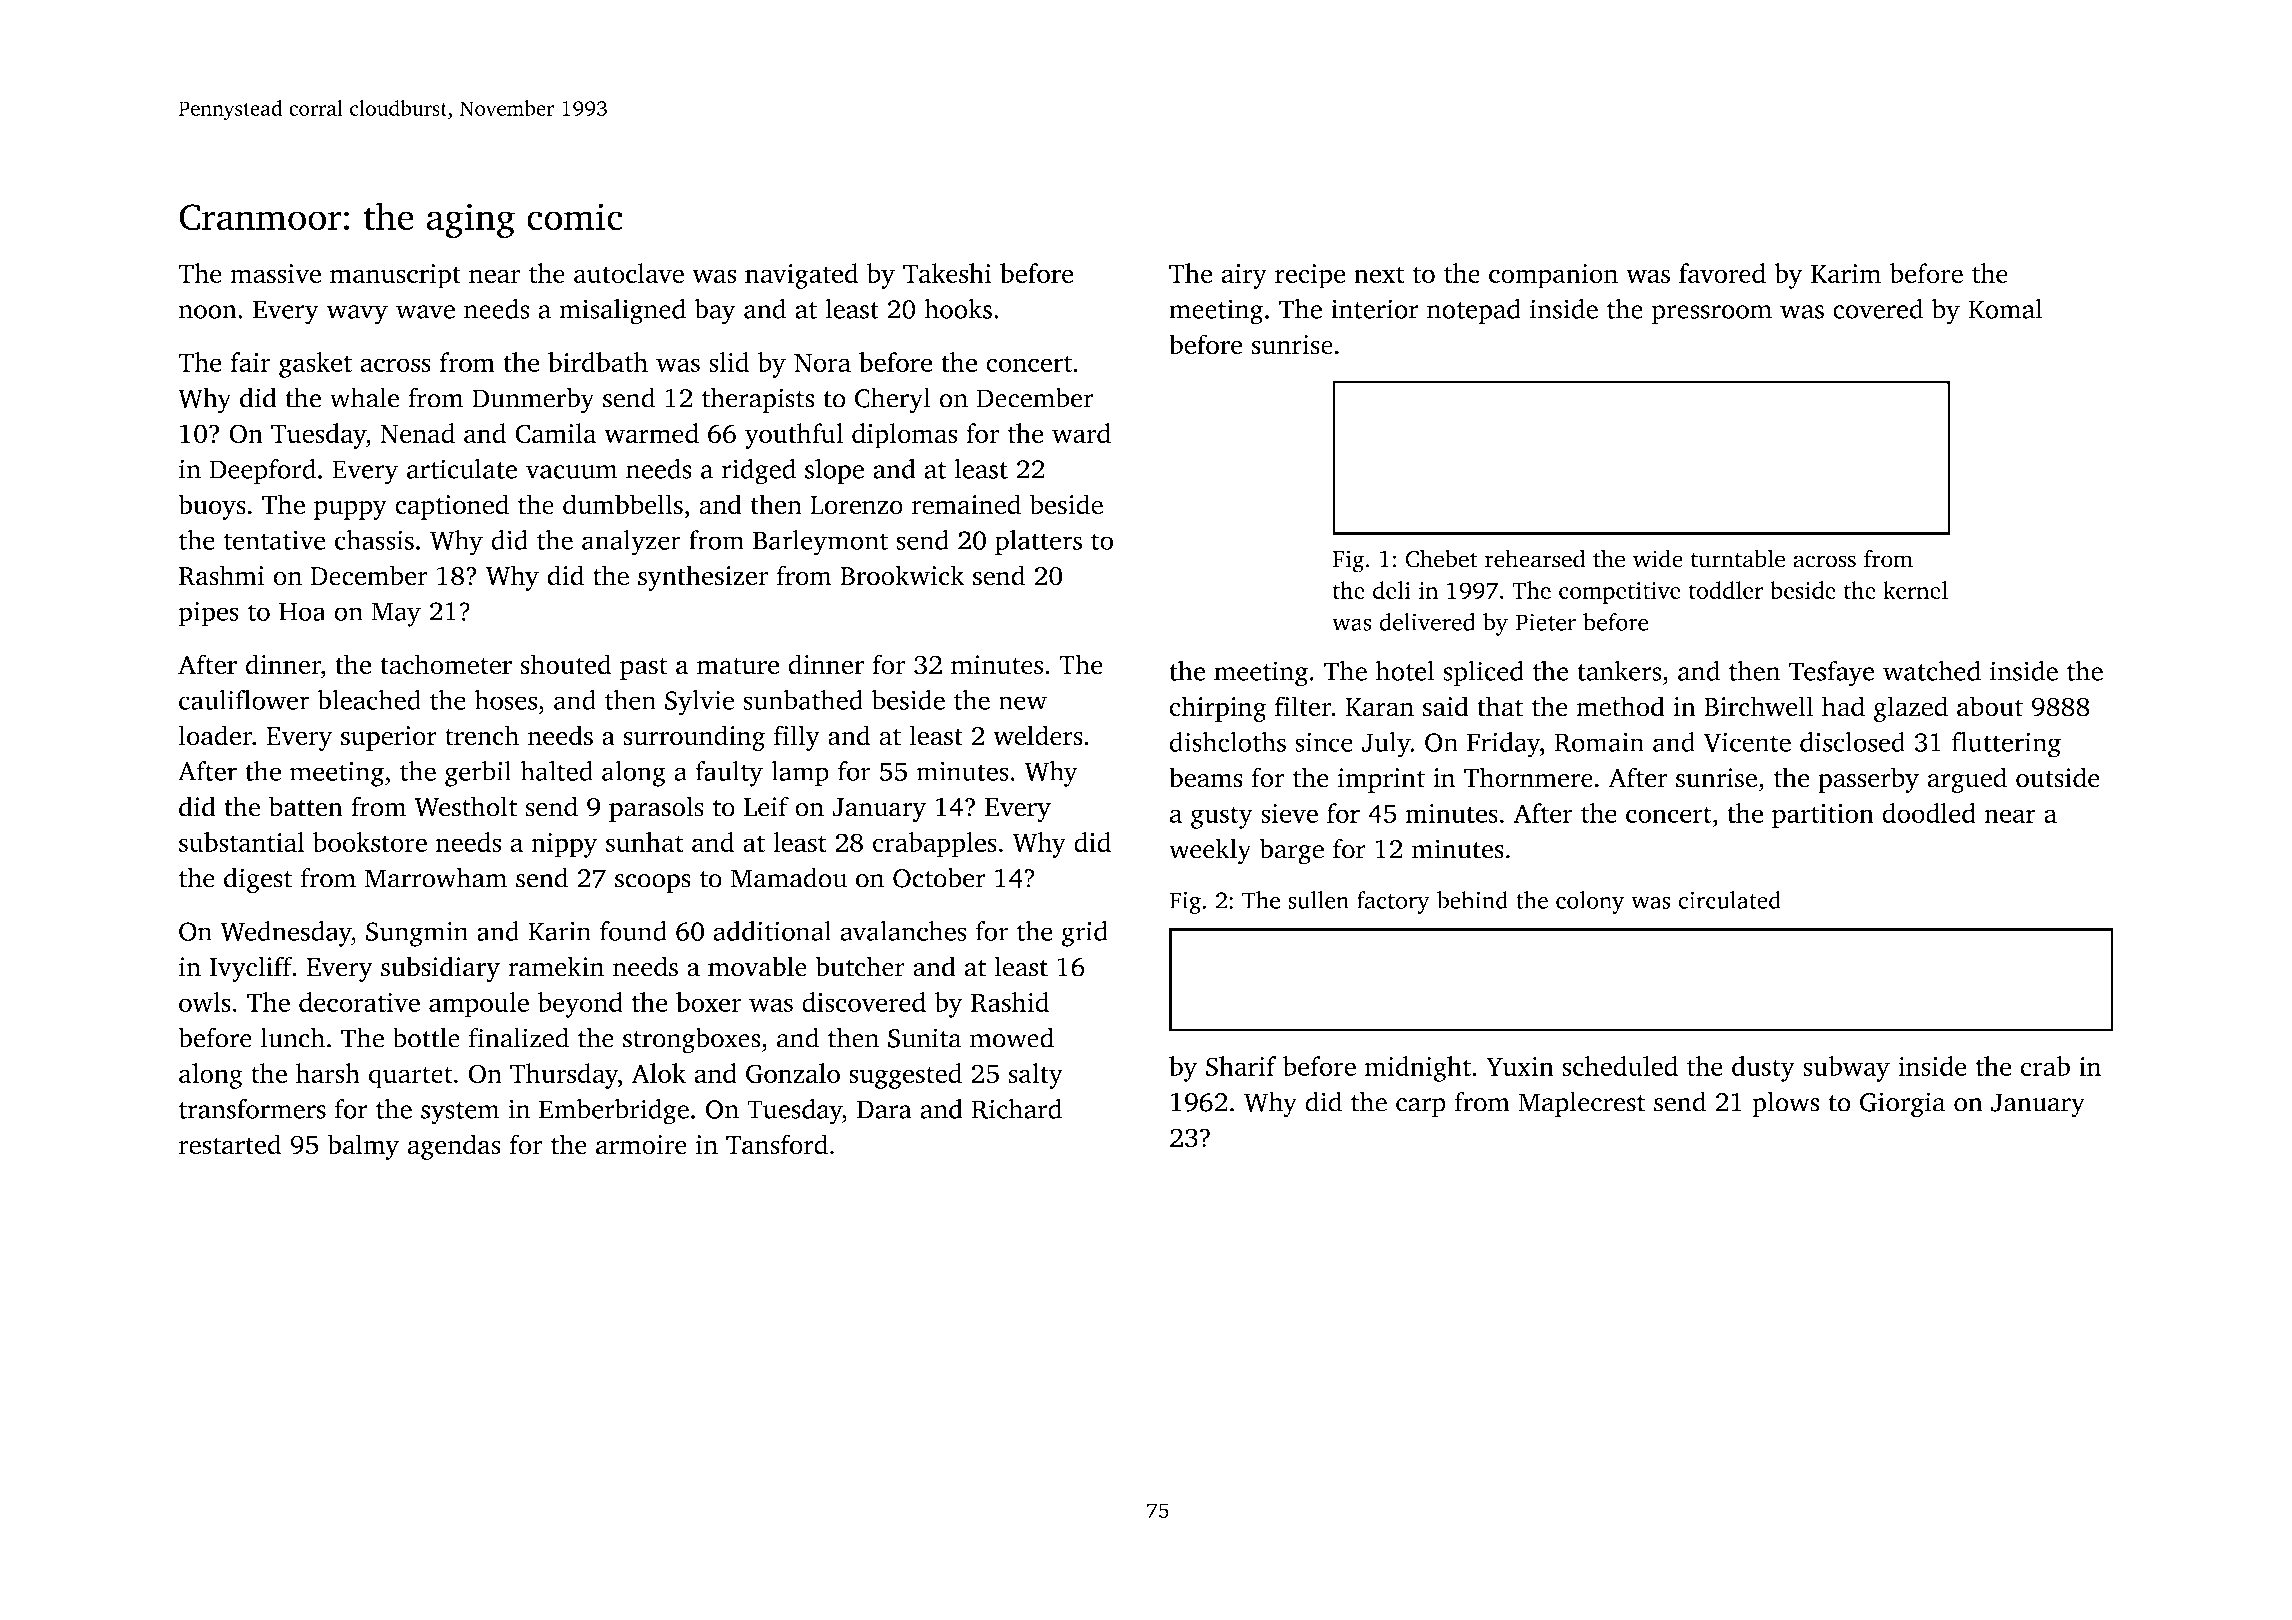 This page has width=2292, height=1620. Describe the element at coordinates (641, 1145) in the page. I see `armoire` at that location.
